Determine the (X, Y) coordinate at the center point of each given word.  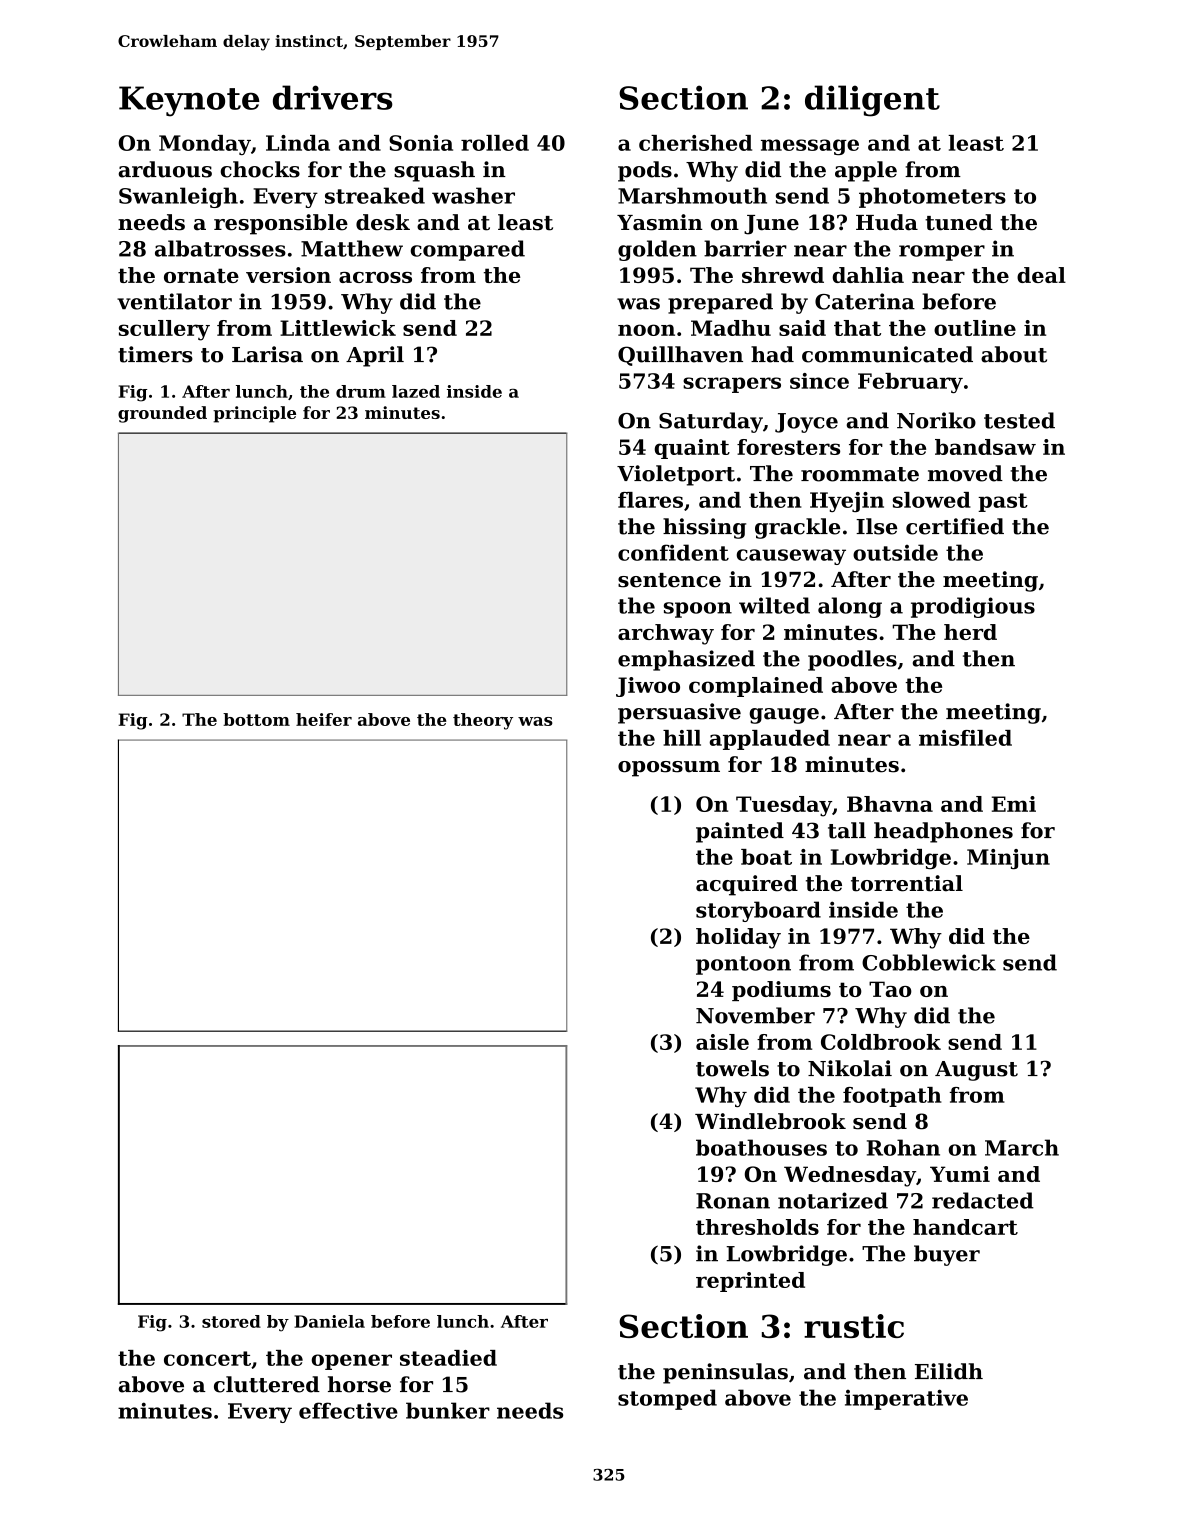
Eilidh (949, 1371)
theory (483, 721)
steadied (448, 1358)
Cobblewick (929, 962)
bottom (256, 719)
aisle (722, 1042)
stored (231, 1321)
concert (207, 1358)
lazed (416, 391)
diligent (872, 101)
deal (1041, 275)
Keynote (189, 101)
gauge (784, 716)
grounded (162, 414)
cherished (695, 143)
